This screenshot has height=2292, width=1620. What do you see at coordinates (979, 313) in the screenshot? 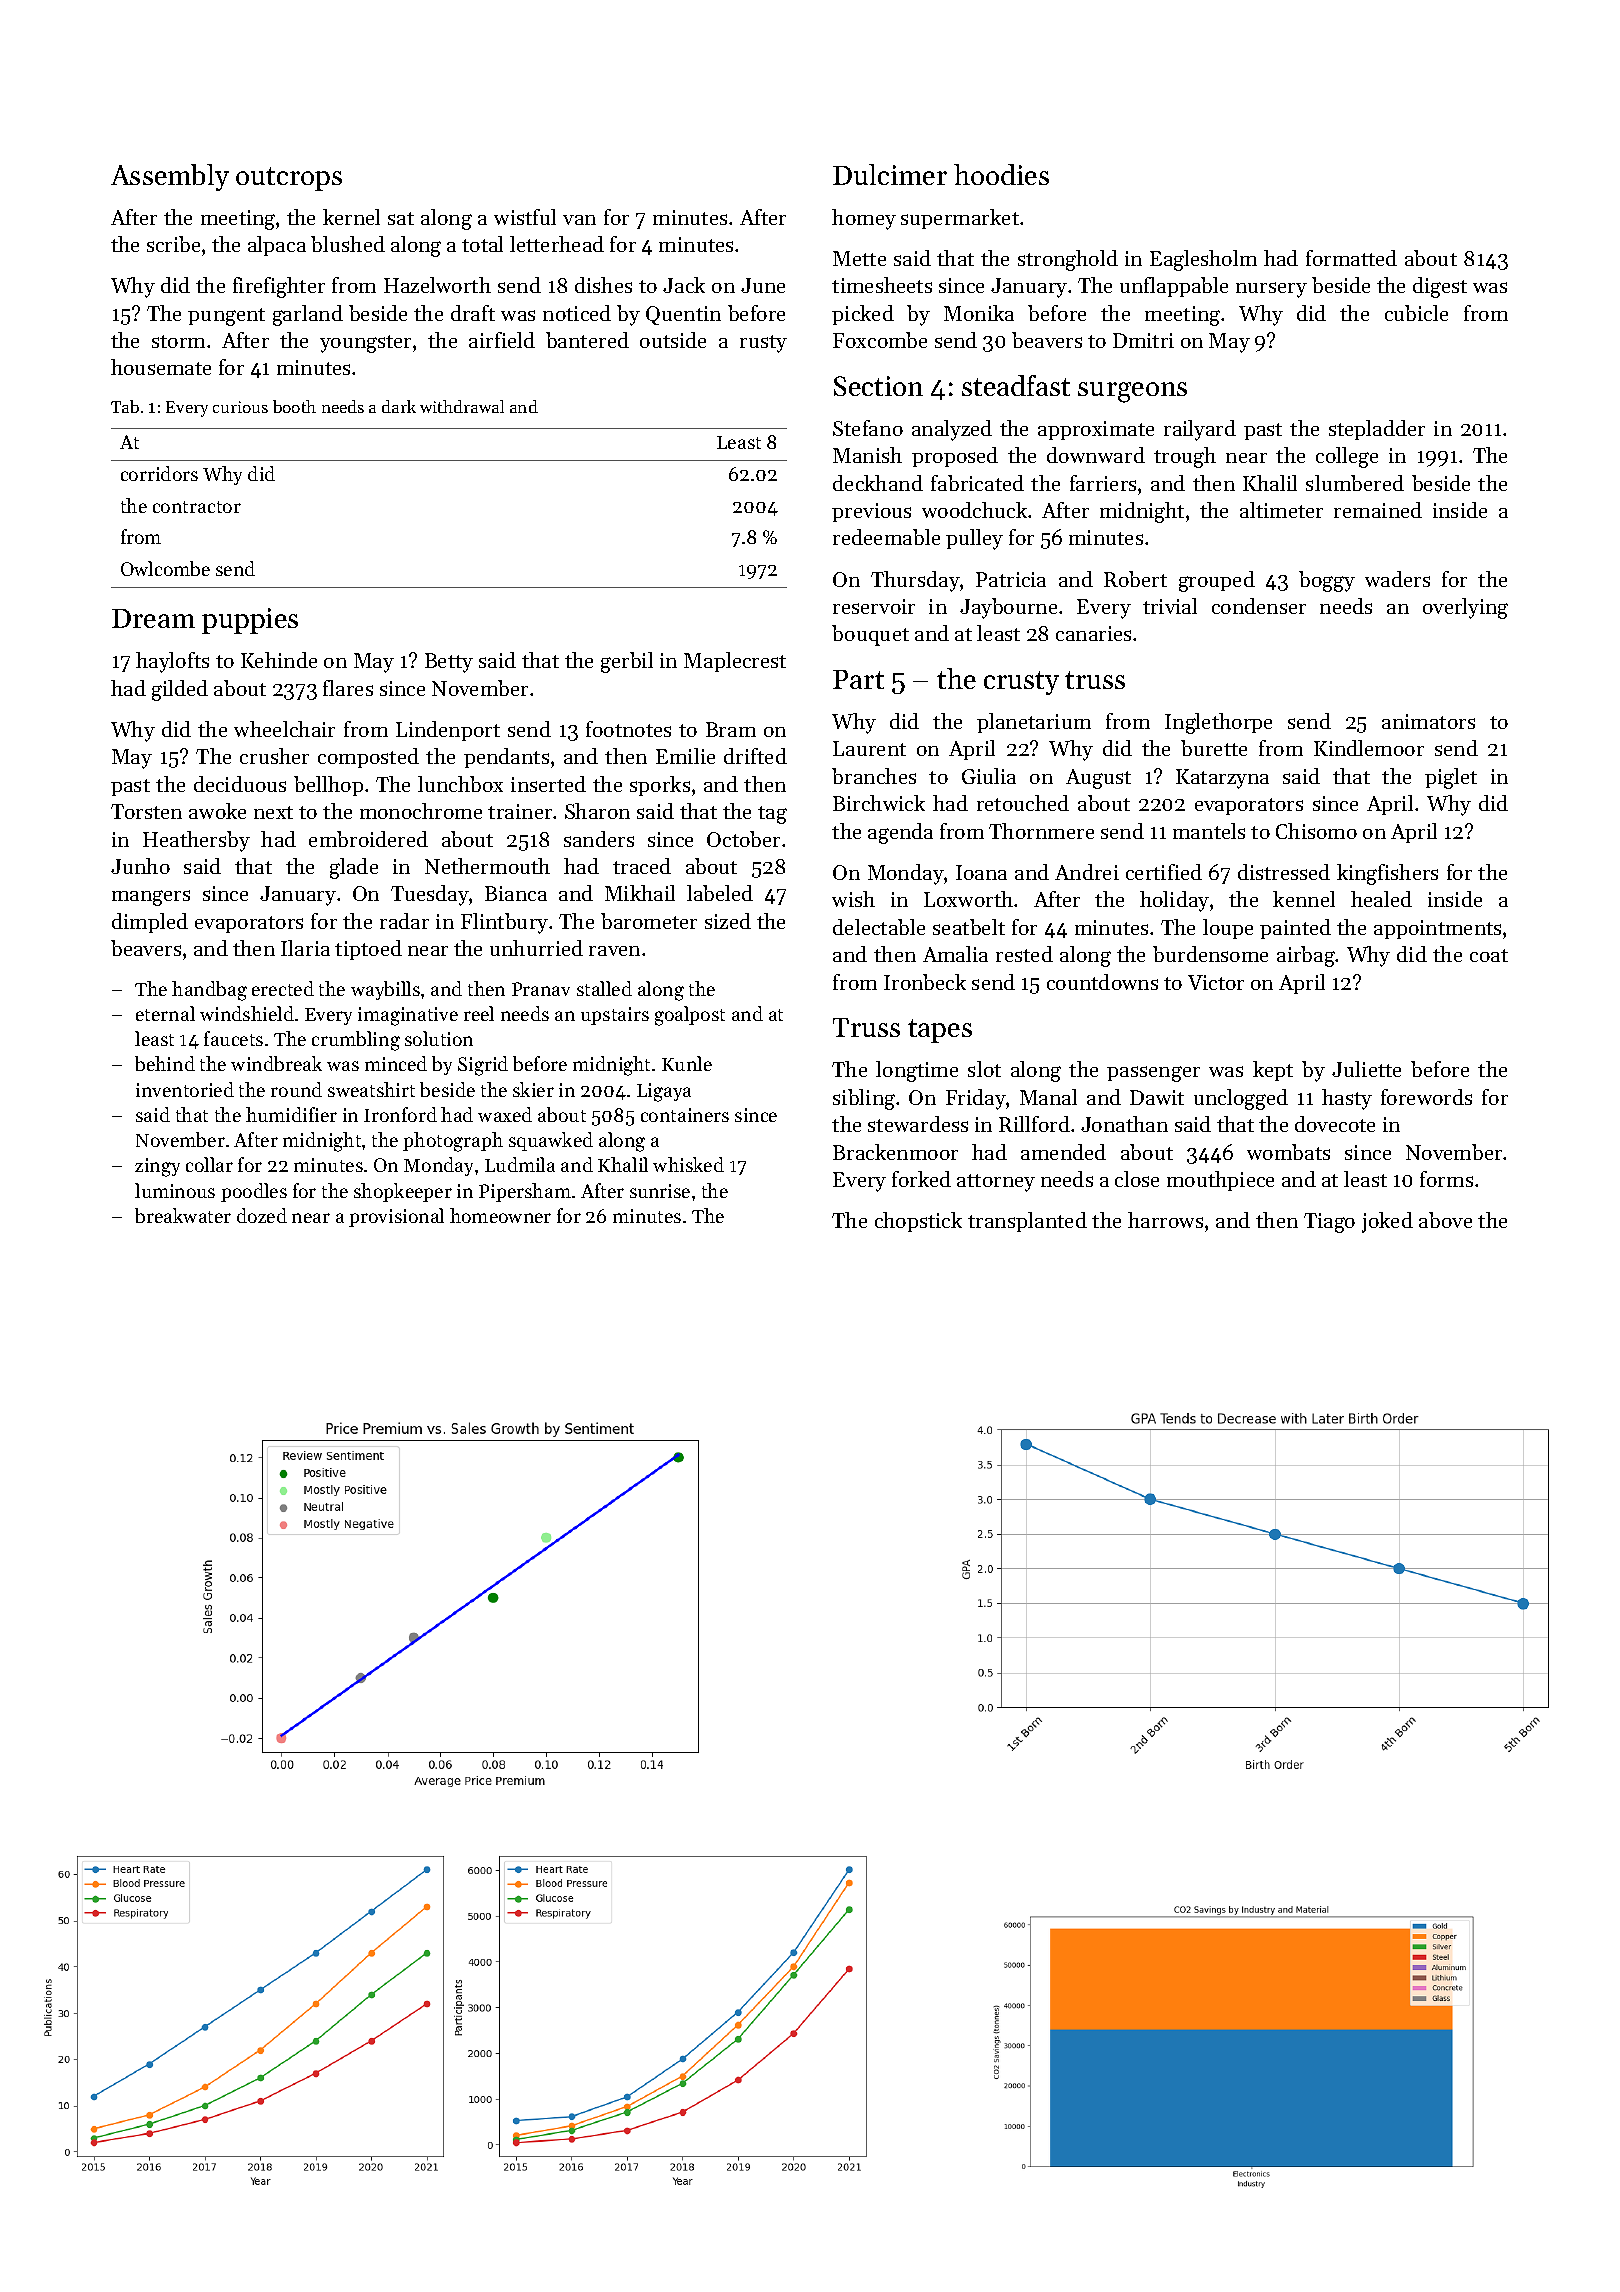
I see `Monika` at bounding box center [979, 313].
